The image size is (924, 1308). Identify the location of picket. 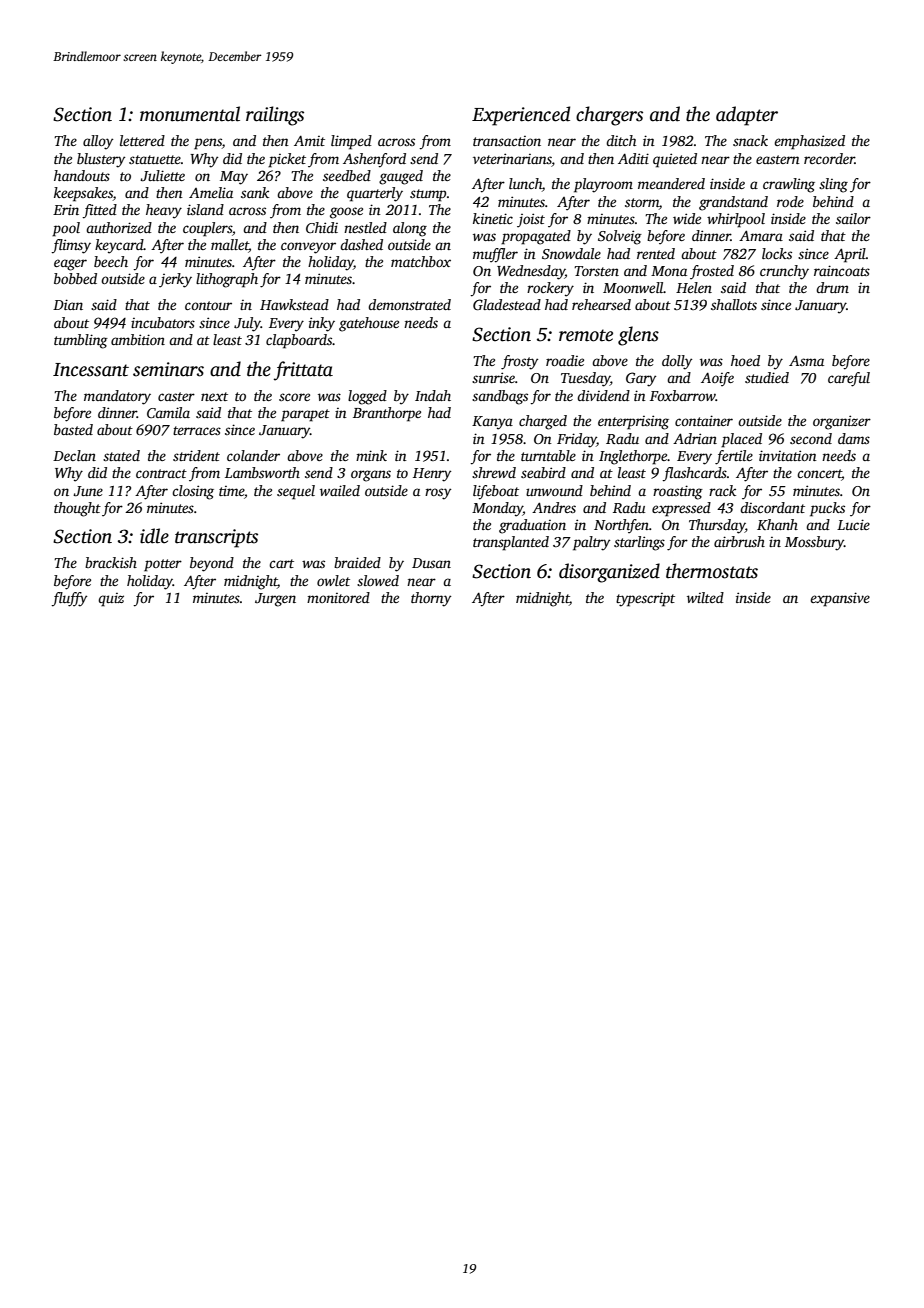
(287, 160).
